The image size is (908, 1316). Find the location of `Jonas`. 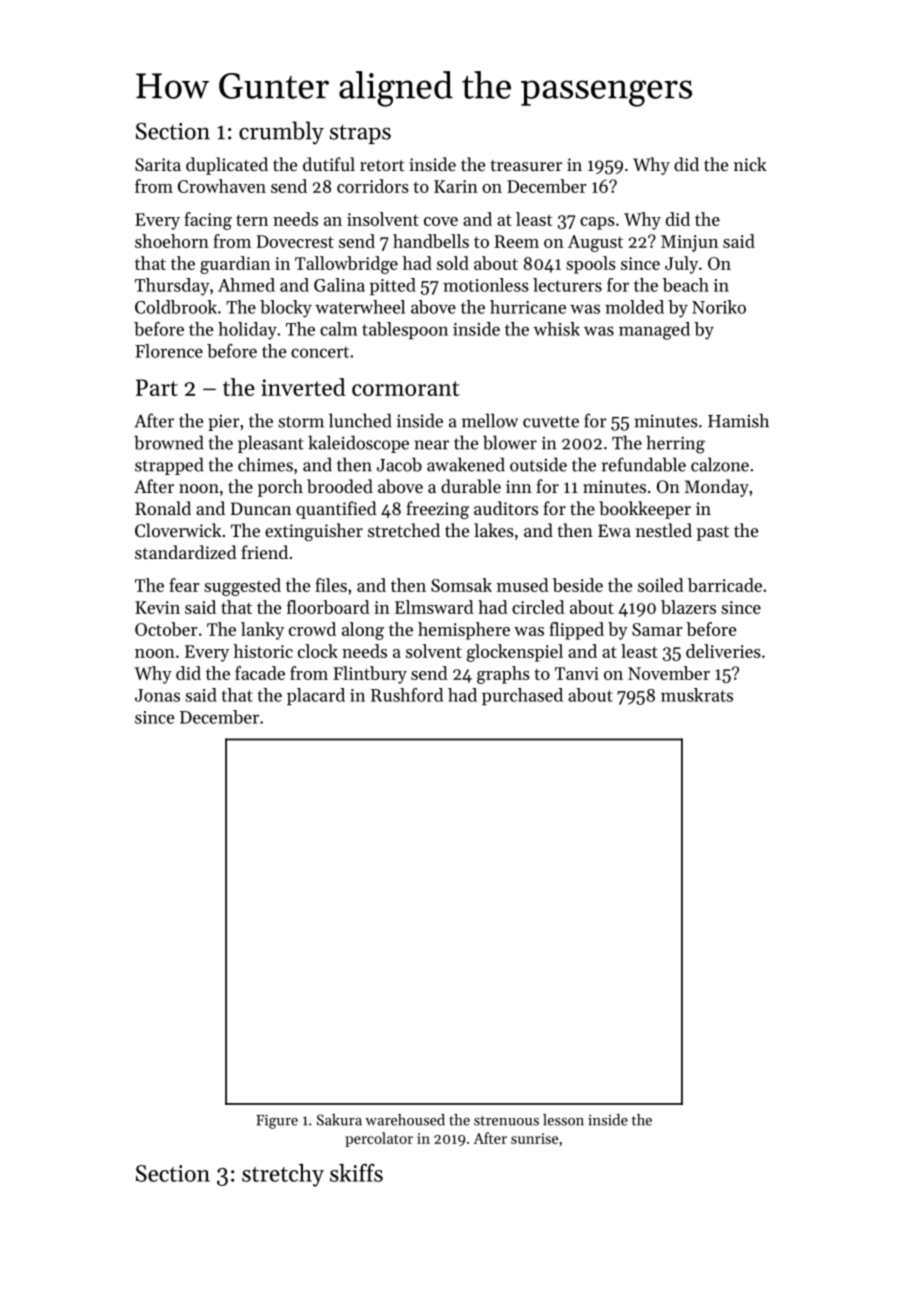

Jonas is located at coordinates (157, 695).
